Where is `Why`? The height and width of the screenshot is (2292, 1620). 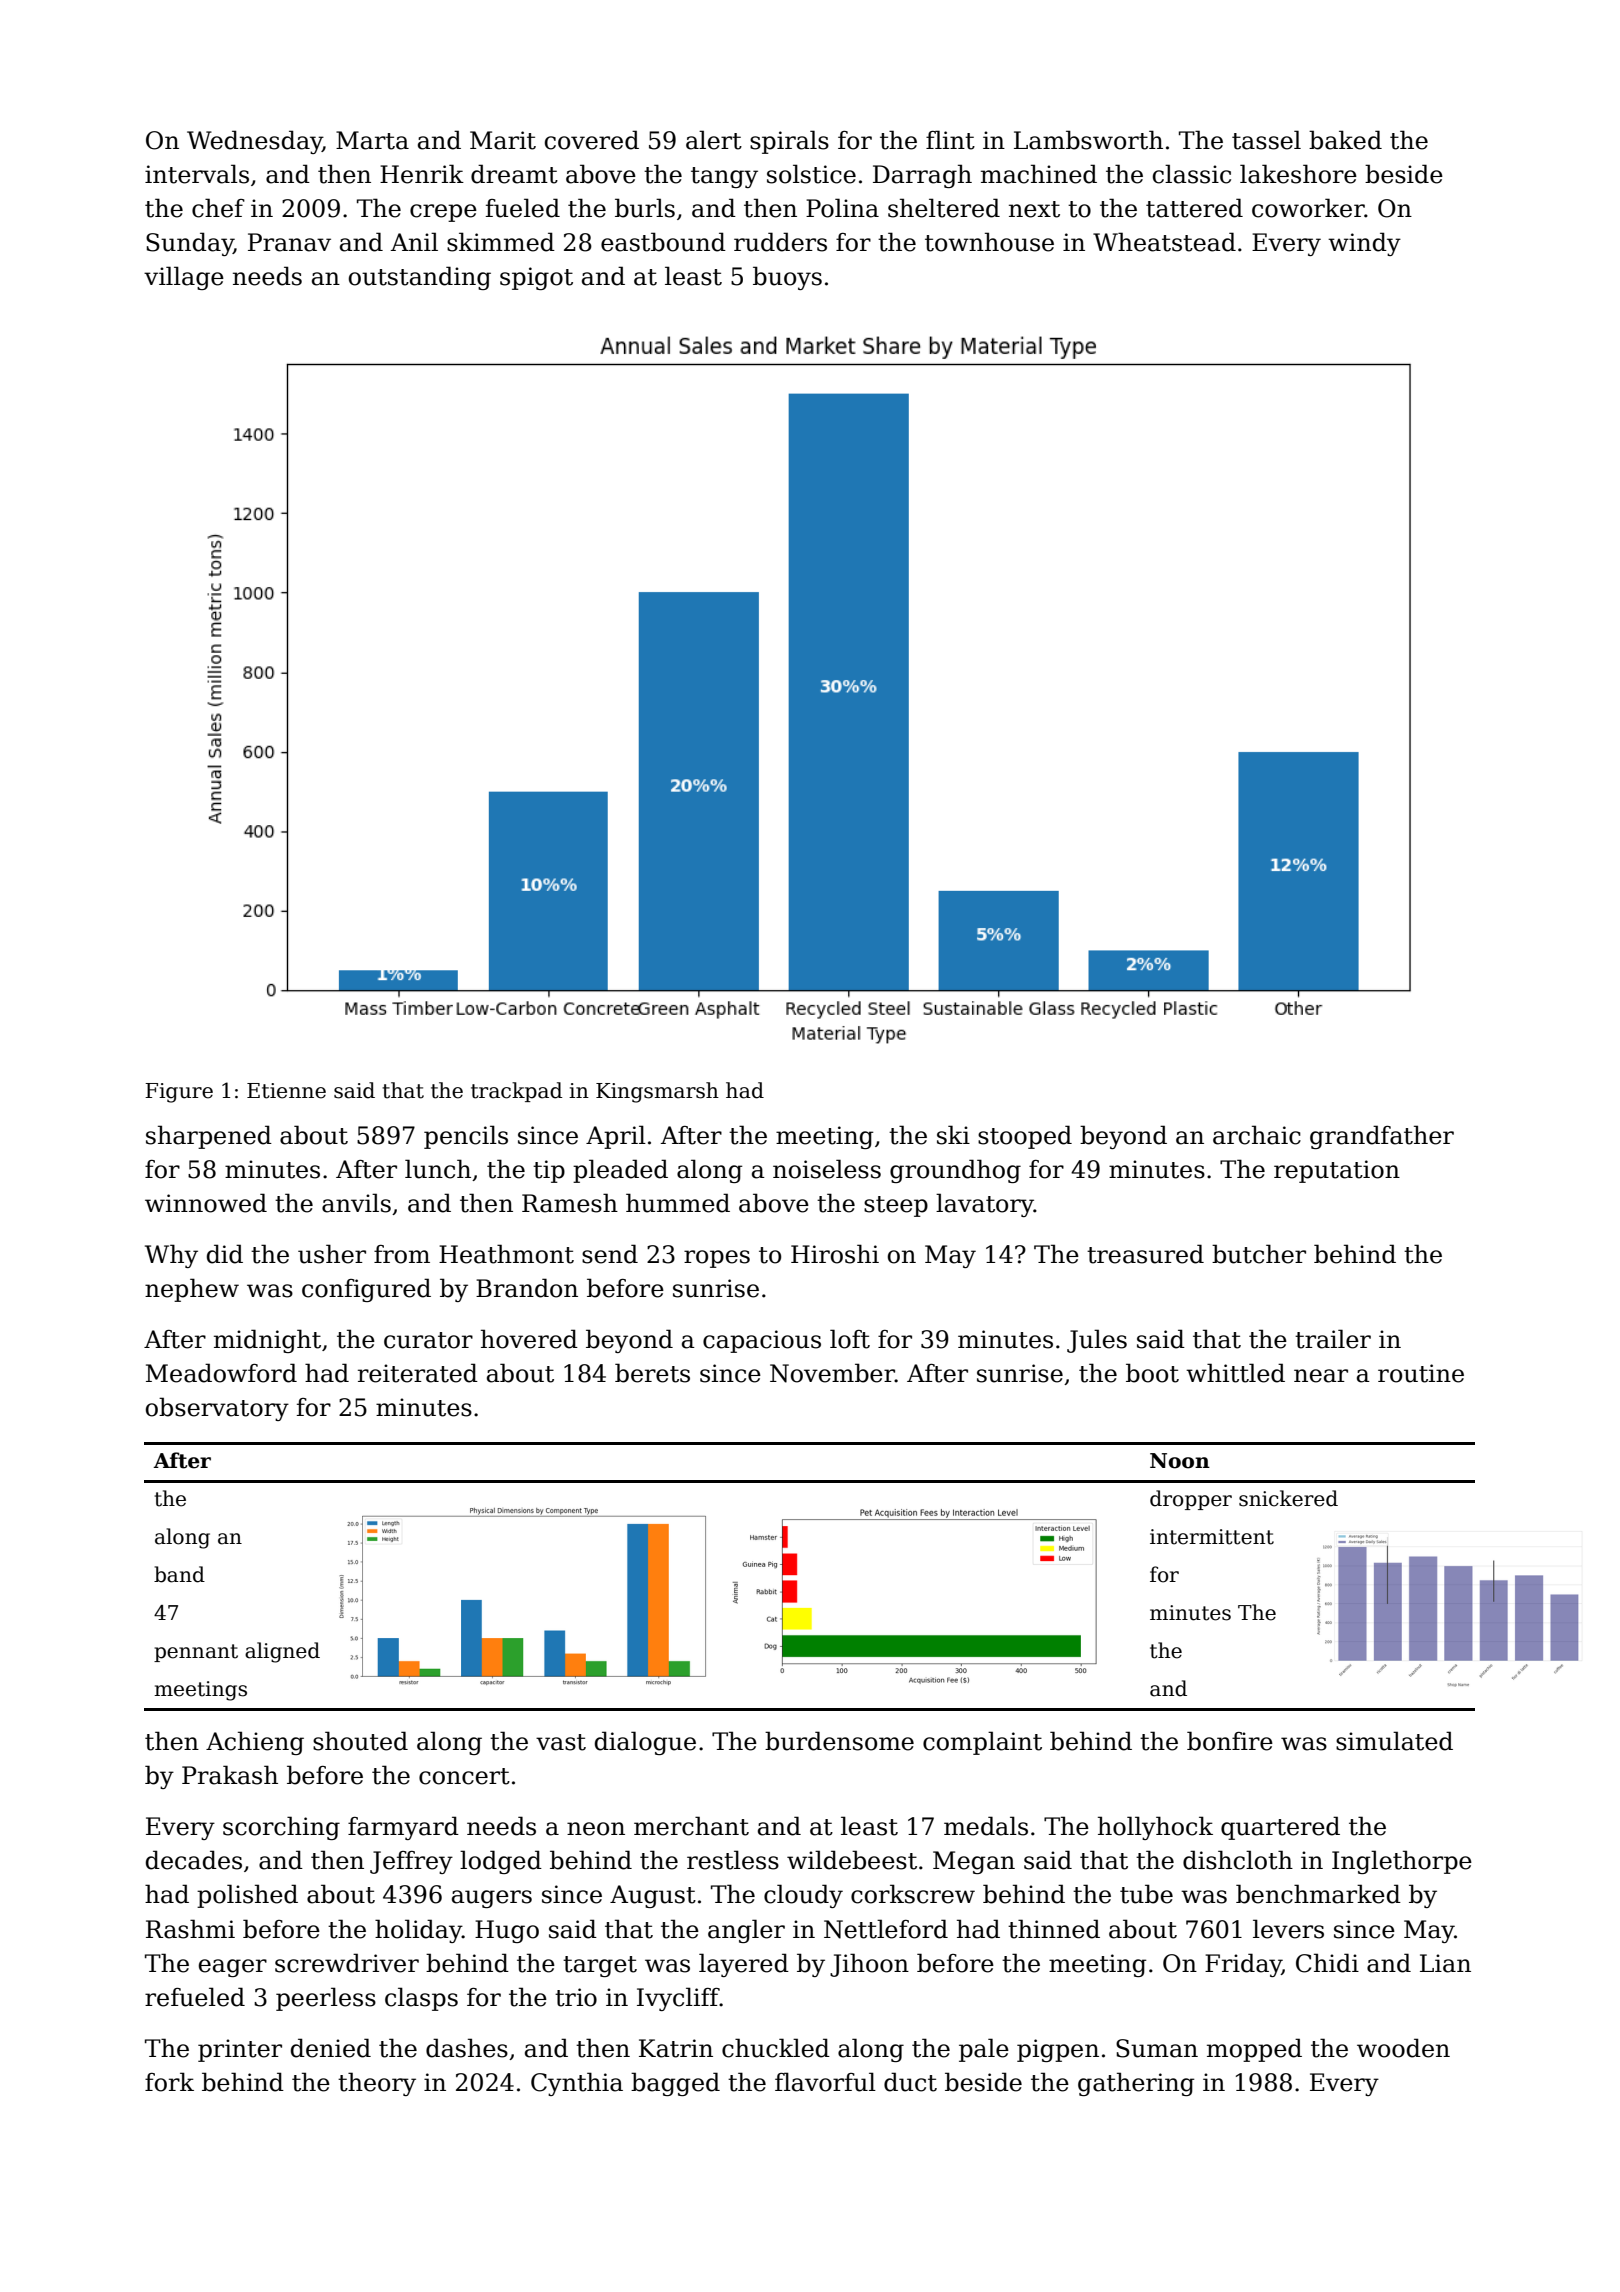 Why is located at coordinates (171, 1256).
